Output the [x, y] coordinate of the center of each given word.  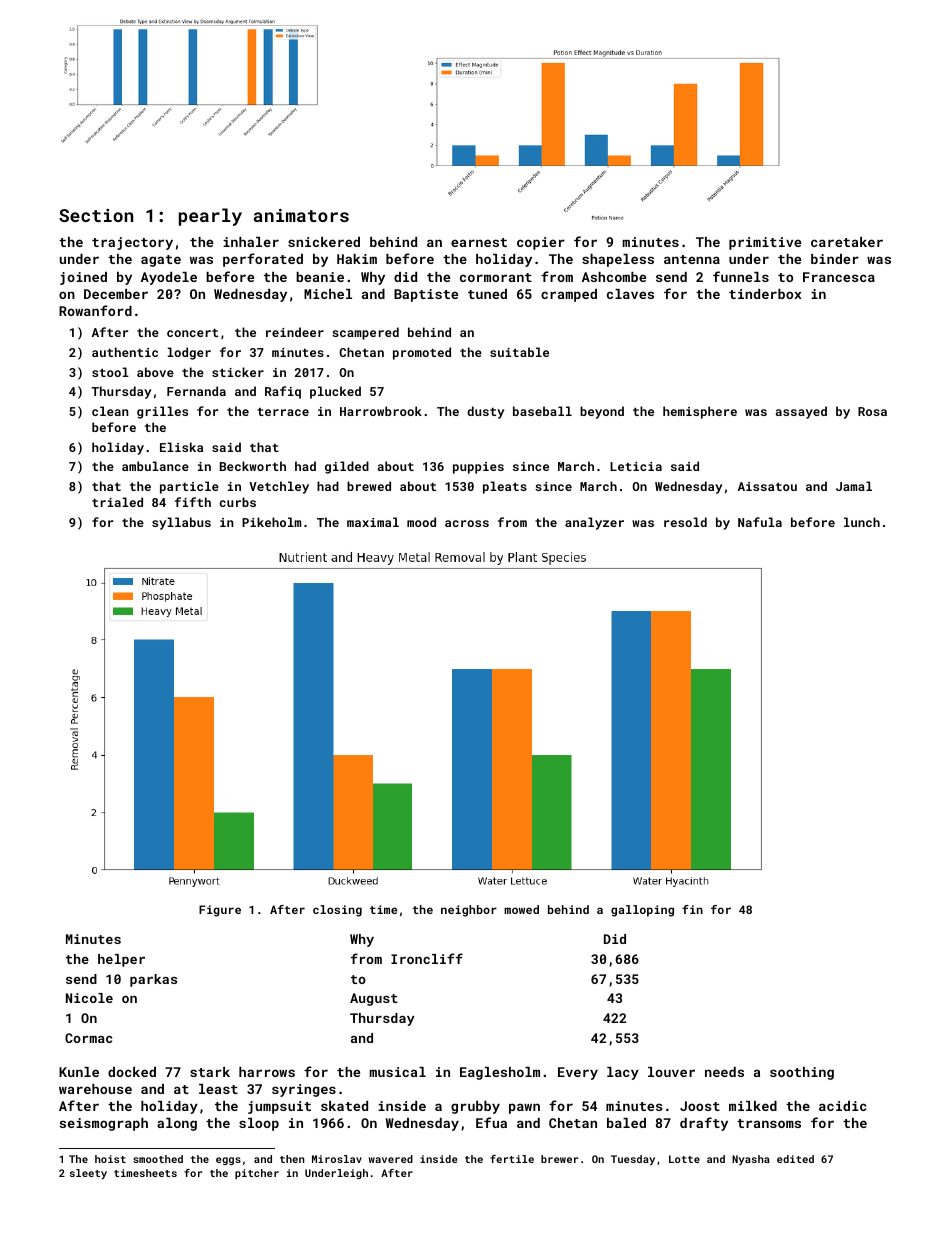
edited [795, 1159]
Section [96, 215]
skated [344, 1106]
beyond [602, 412]
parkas [153, 980]
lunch [862, 522]
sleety [88, 1174]
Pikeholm [271, 522]
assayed [801, 412]
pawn [524, 1108]
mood [421, 522]
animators [301, 215]
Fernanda [196, 391]
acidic [842, 1106]
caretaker [847, 242]
